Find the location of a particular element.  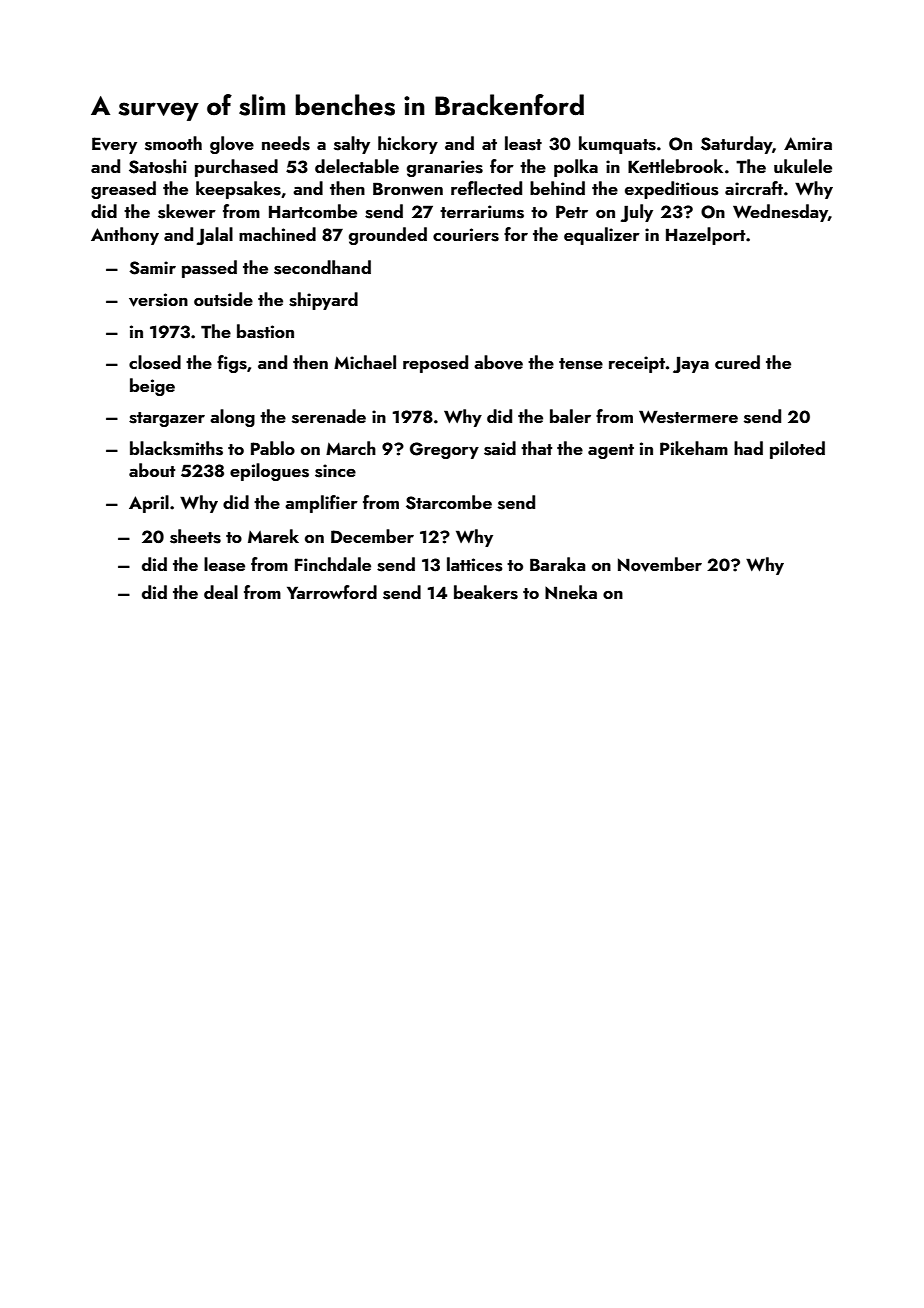

deal is located at coordinates (221, 592).
